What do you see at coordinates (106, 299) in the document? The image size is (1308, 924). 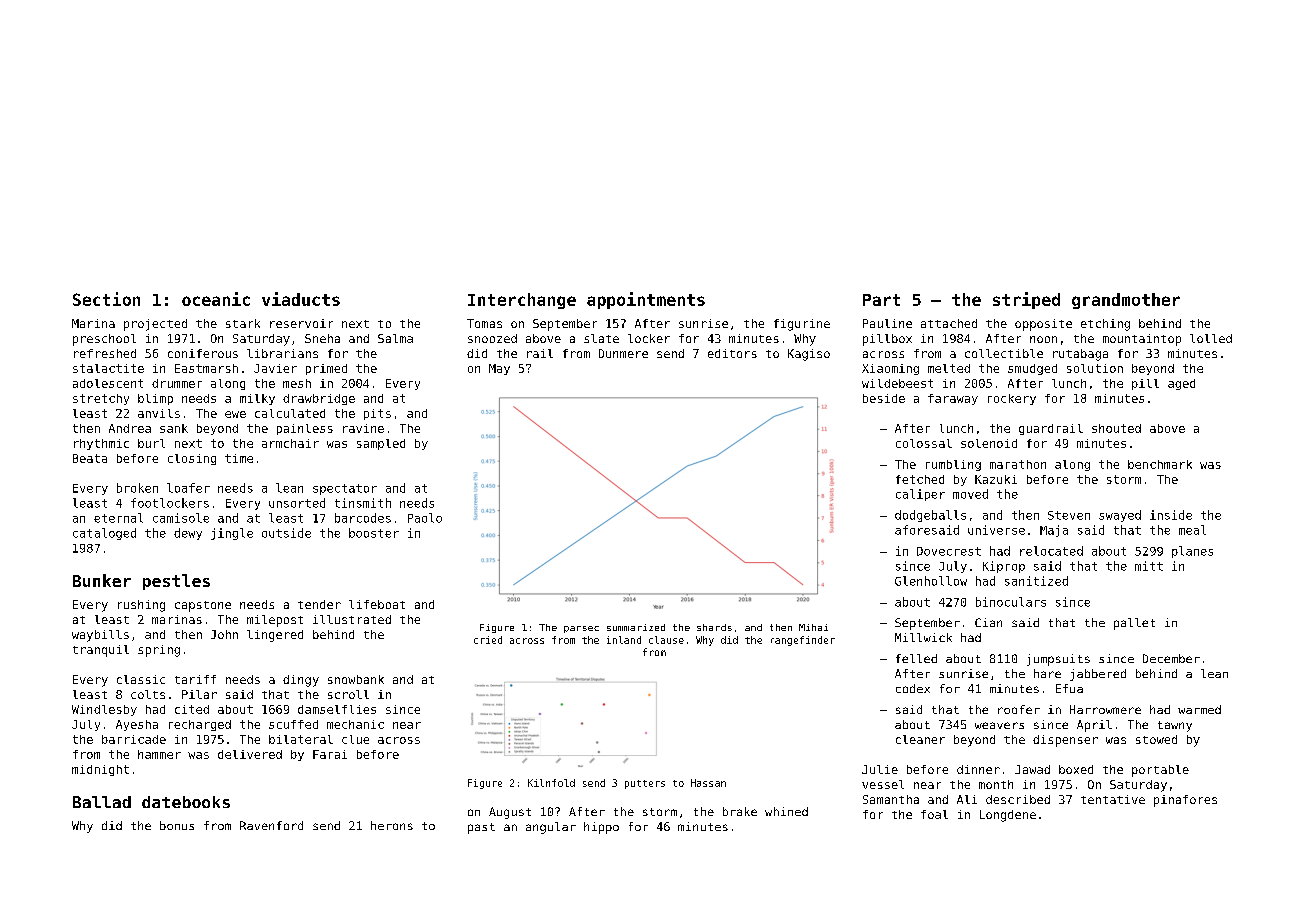 I see `Section` at bounding box center [106, 299].
